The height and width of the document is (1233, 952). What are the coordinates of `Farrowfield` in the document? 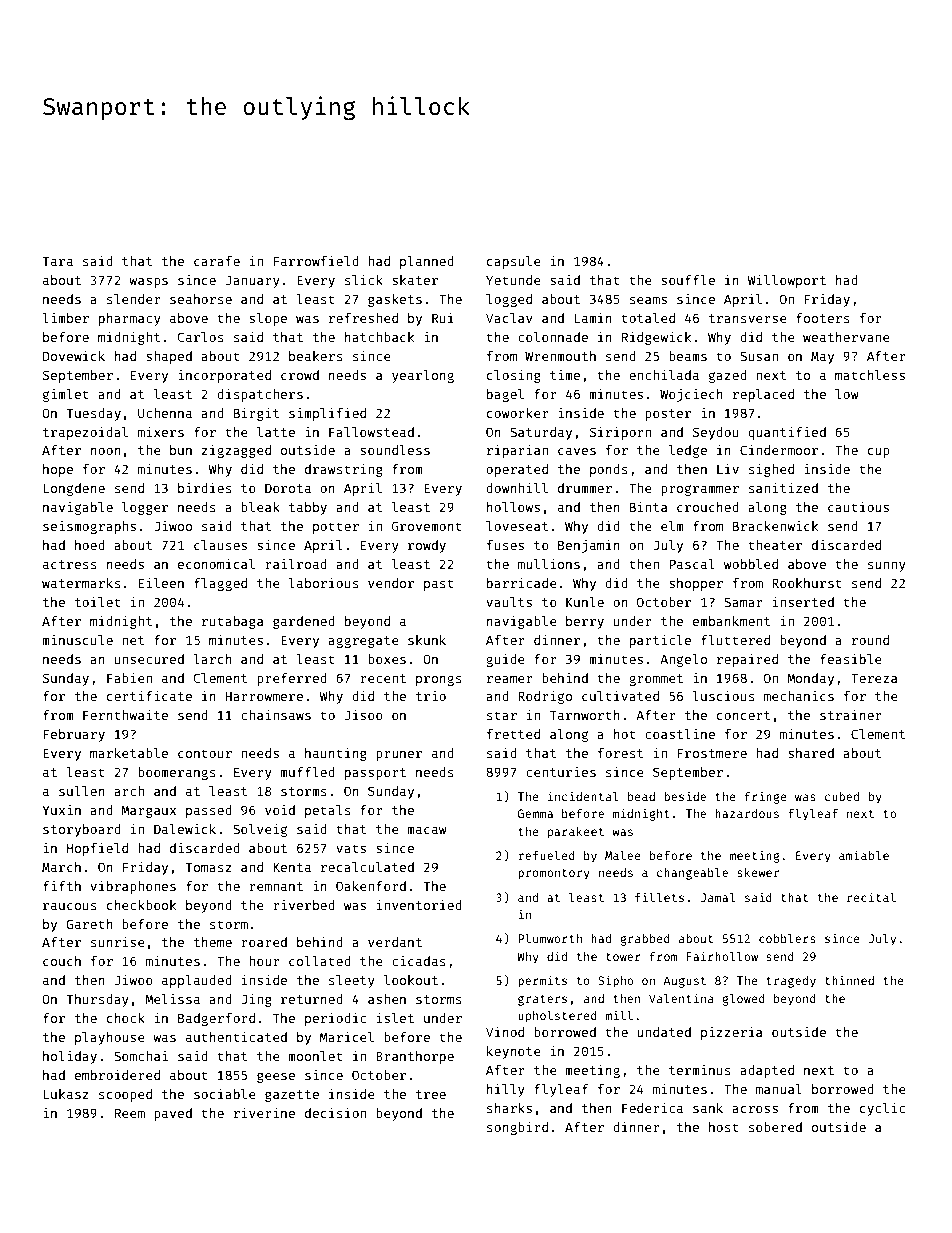 It's located at (316, 260).
